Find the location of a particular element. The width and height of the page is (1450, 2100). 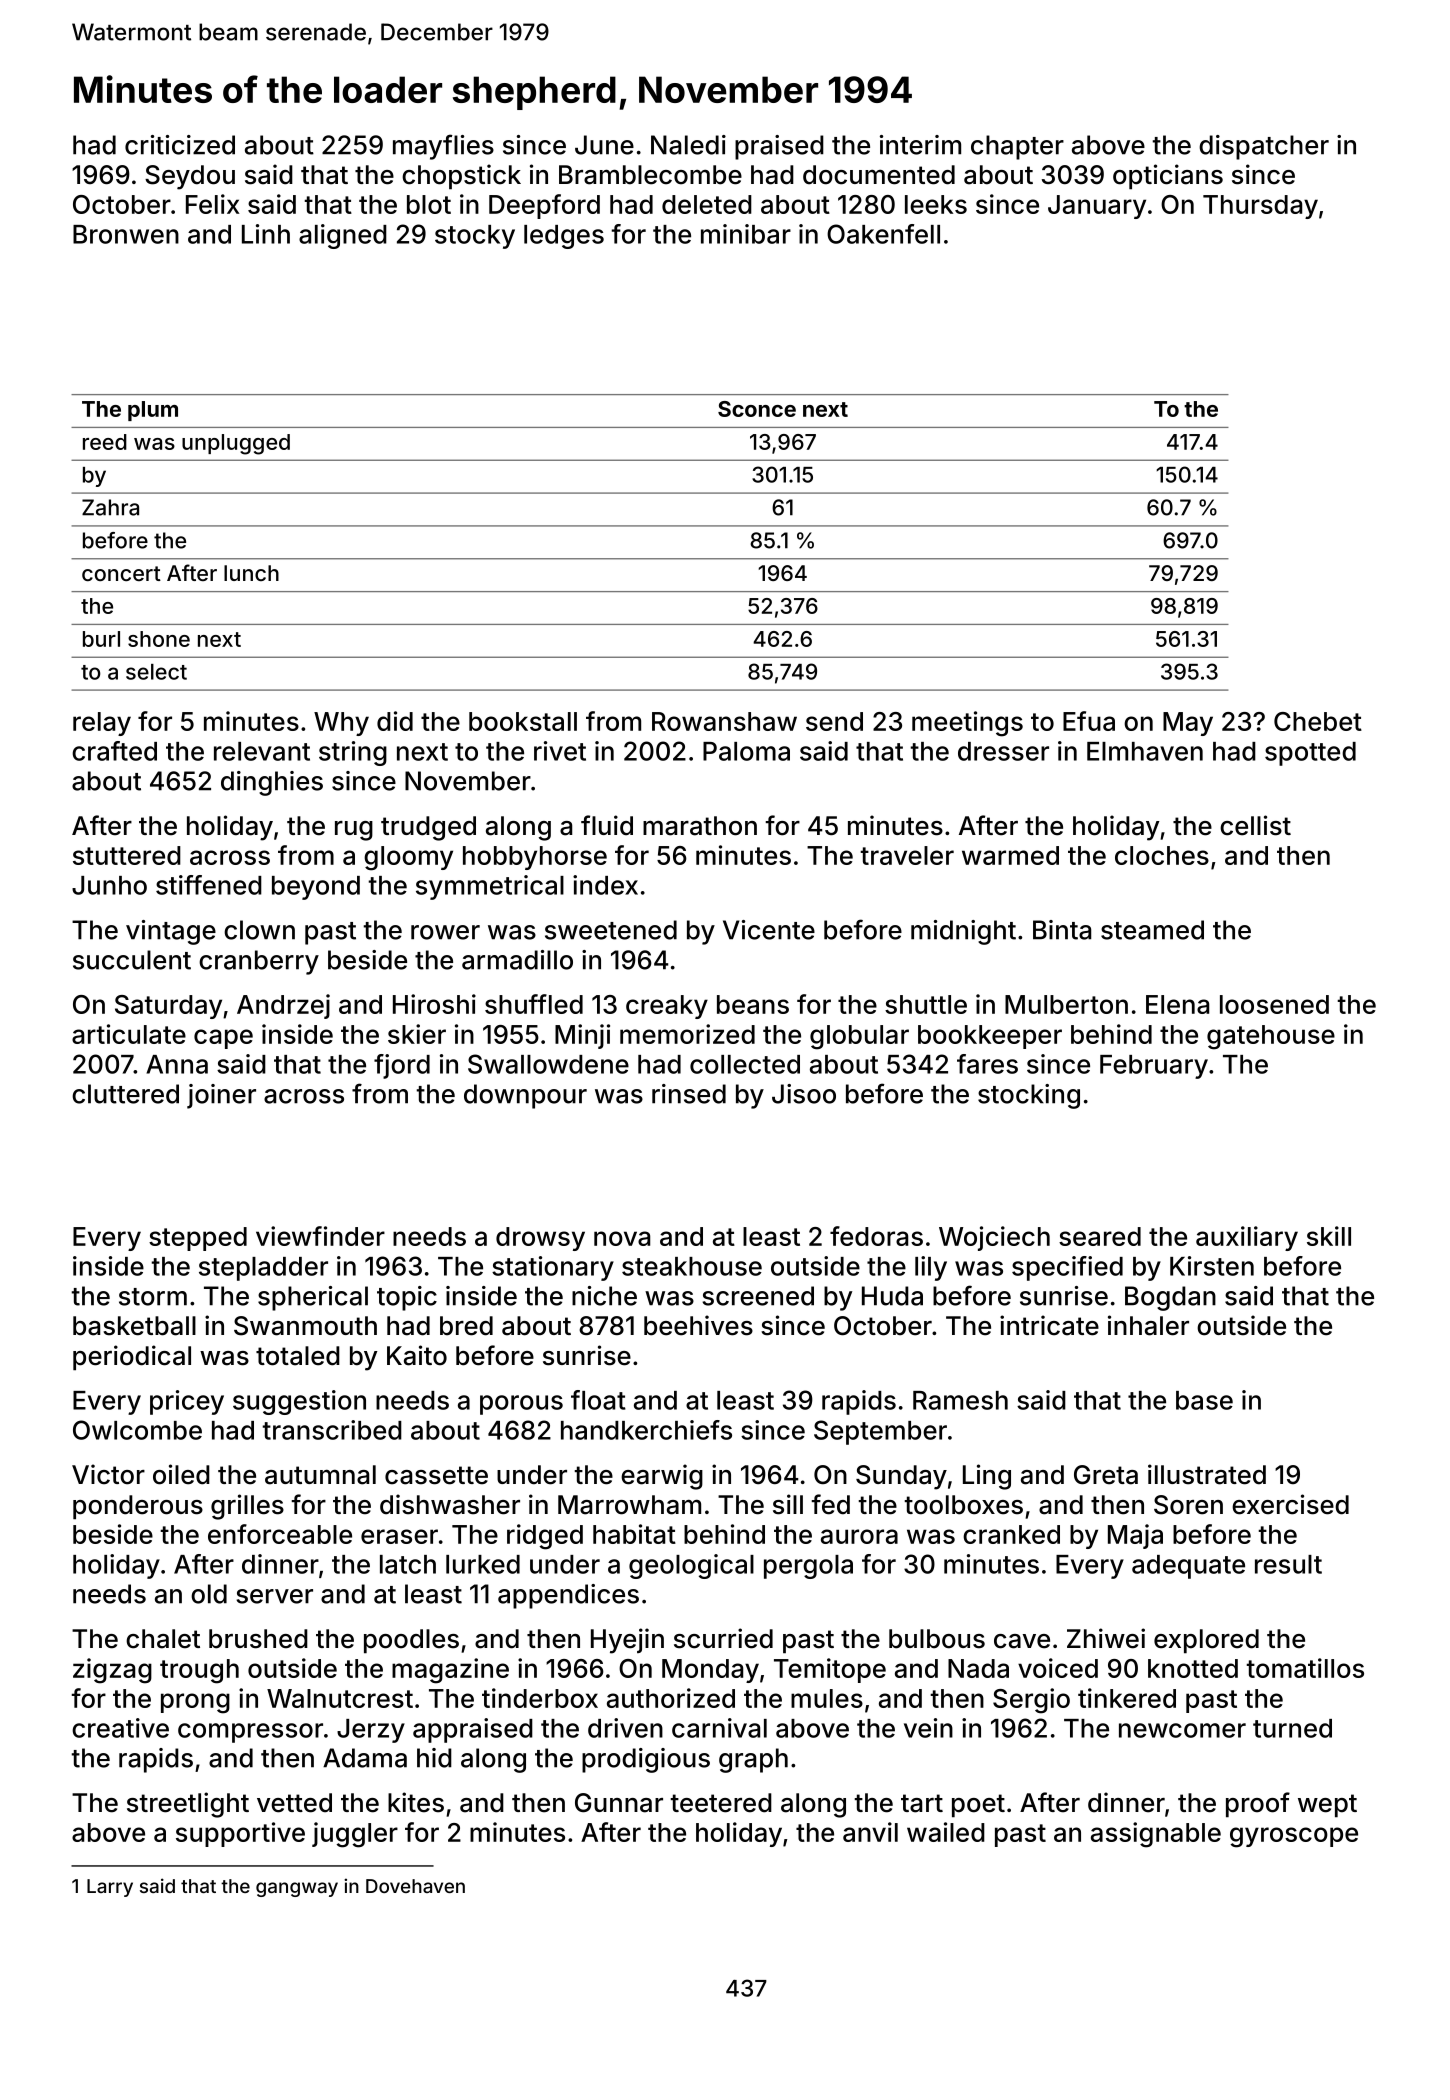

send is located at coordinates (834, 721).
